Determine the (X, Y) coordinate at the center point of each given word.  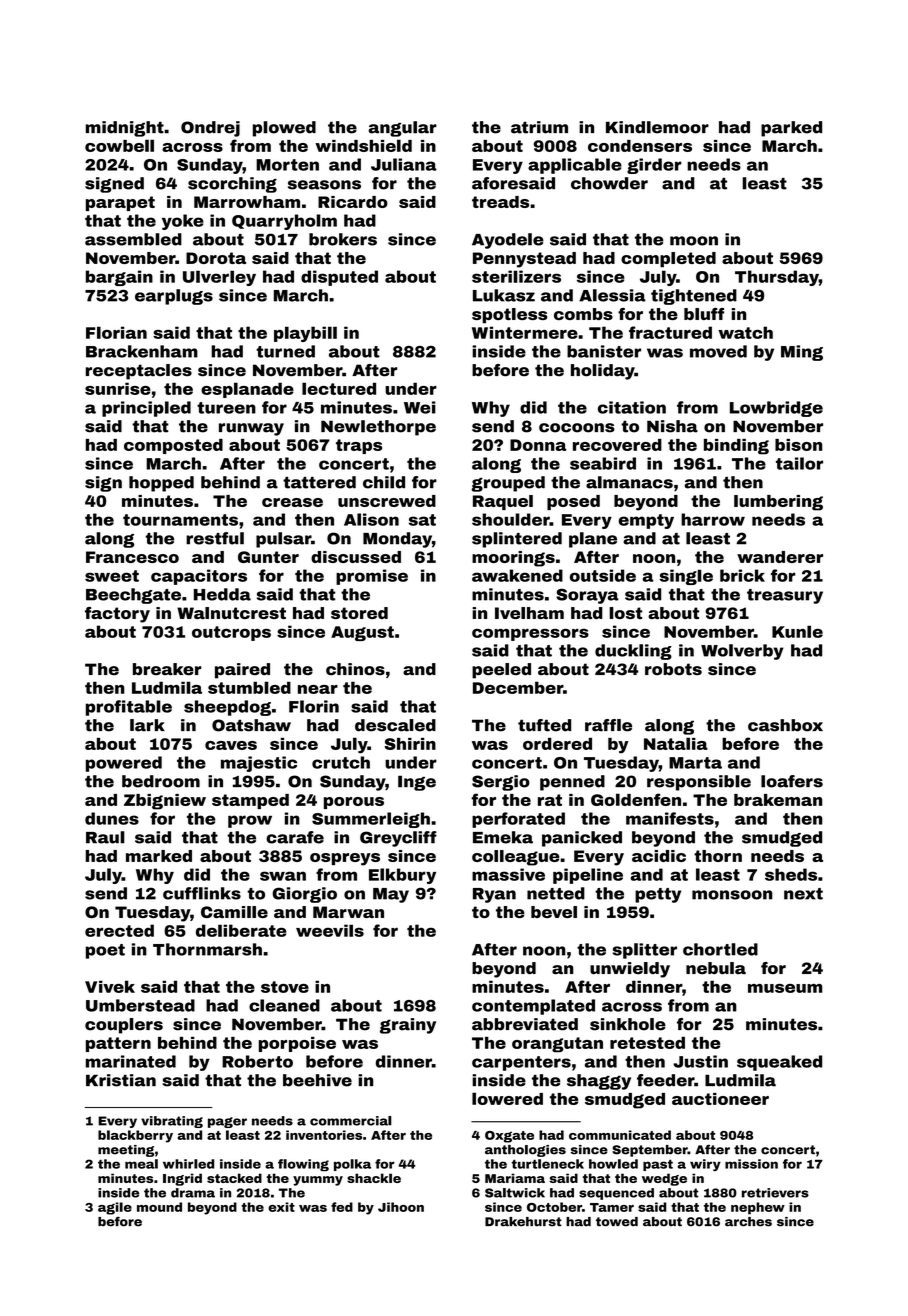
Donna (538, 445)
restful (215, 538)
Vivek (110, 986)
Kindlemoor (657, 127)
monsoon (732, 895)
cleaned (284, 1005)
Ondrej (210, 129)
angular (403, 129)
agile (115, 1208)
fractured (670, 332)
